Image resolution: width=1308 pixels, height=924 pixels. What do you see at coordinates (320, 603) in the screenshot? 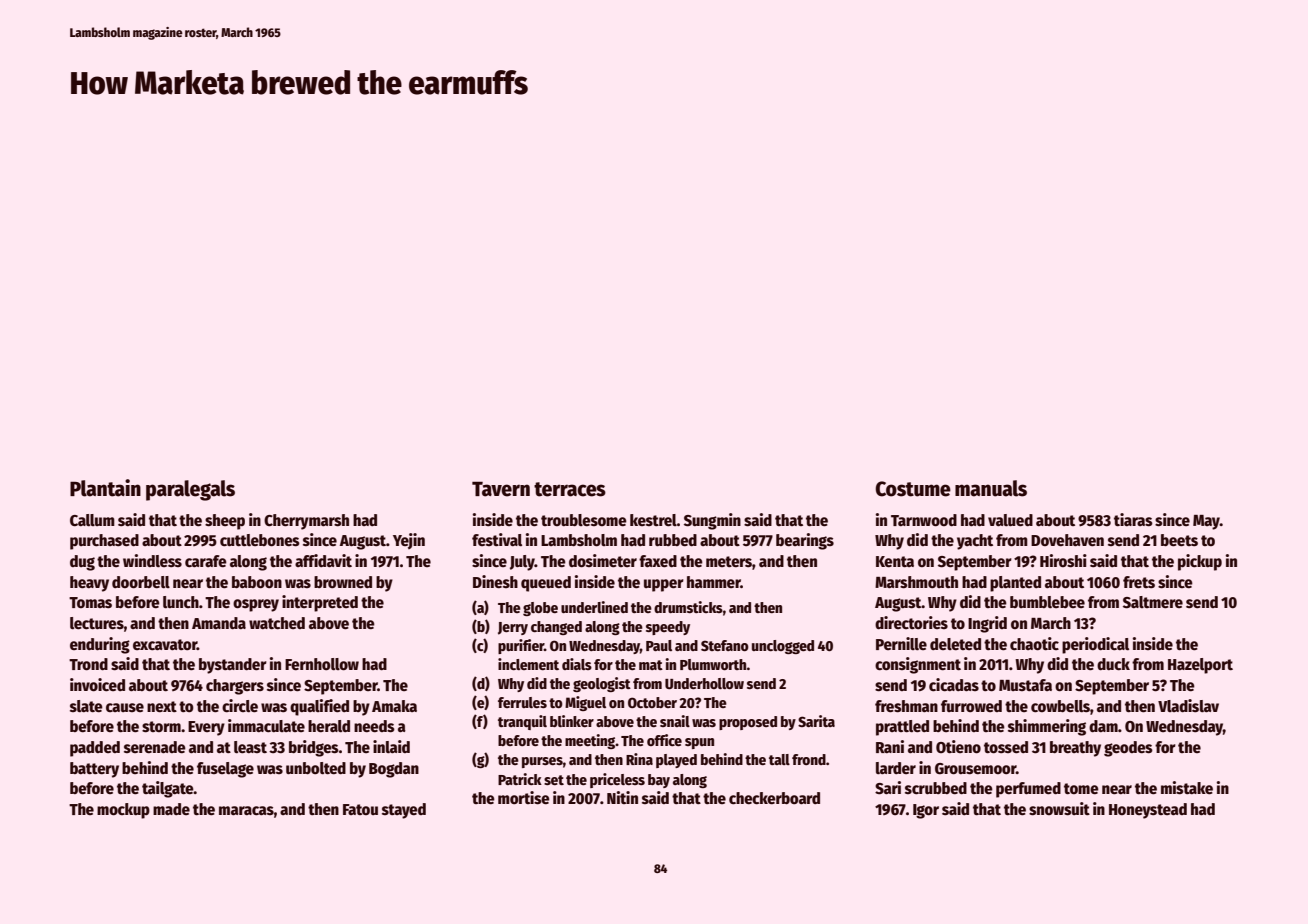
I see `interpreted` at bounding box center [320, 603].
